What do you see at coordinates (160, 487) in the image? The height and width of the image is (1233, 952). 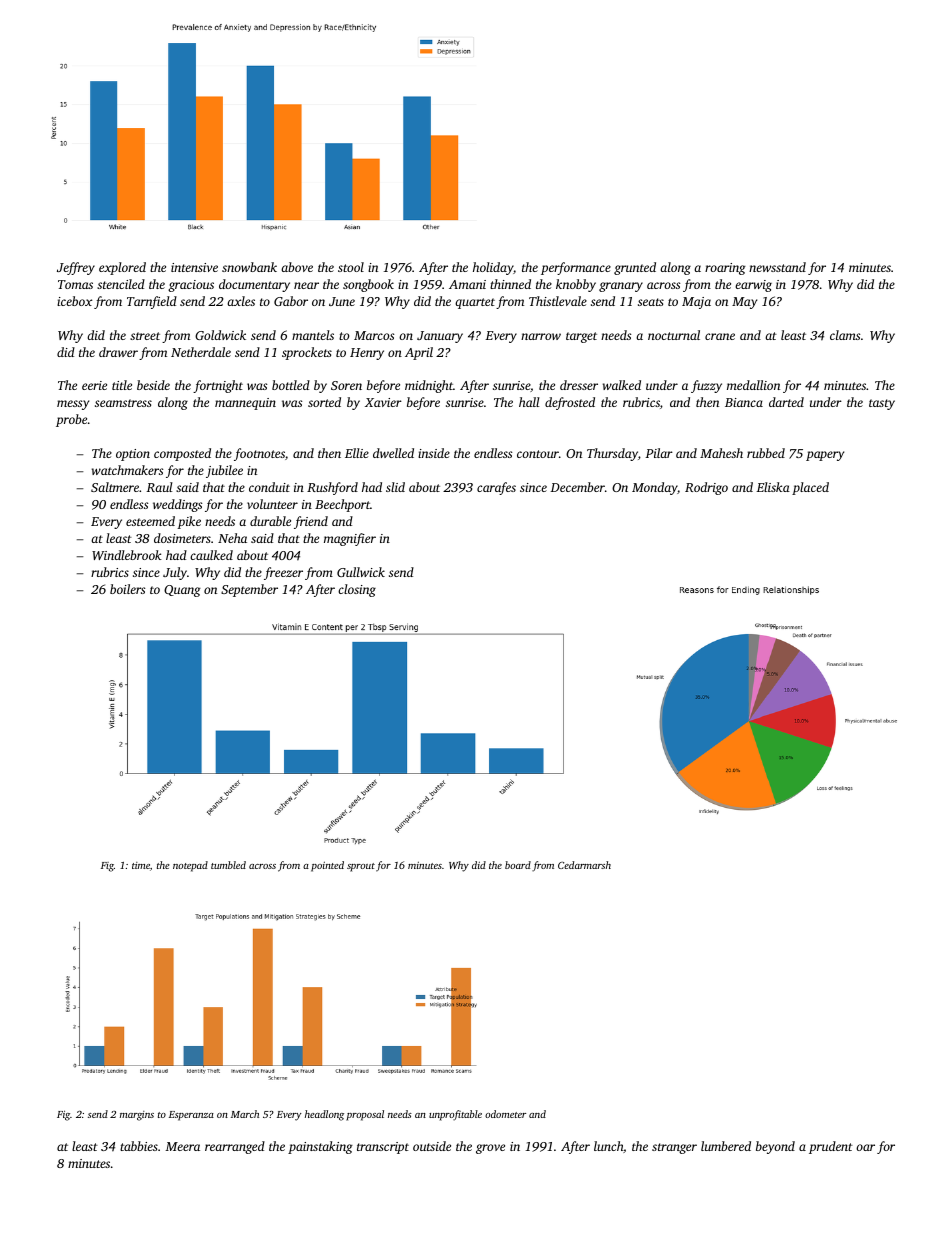 I see `Raul` at bounding box center [160, 487].
